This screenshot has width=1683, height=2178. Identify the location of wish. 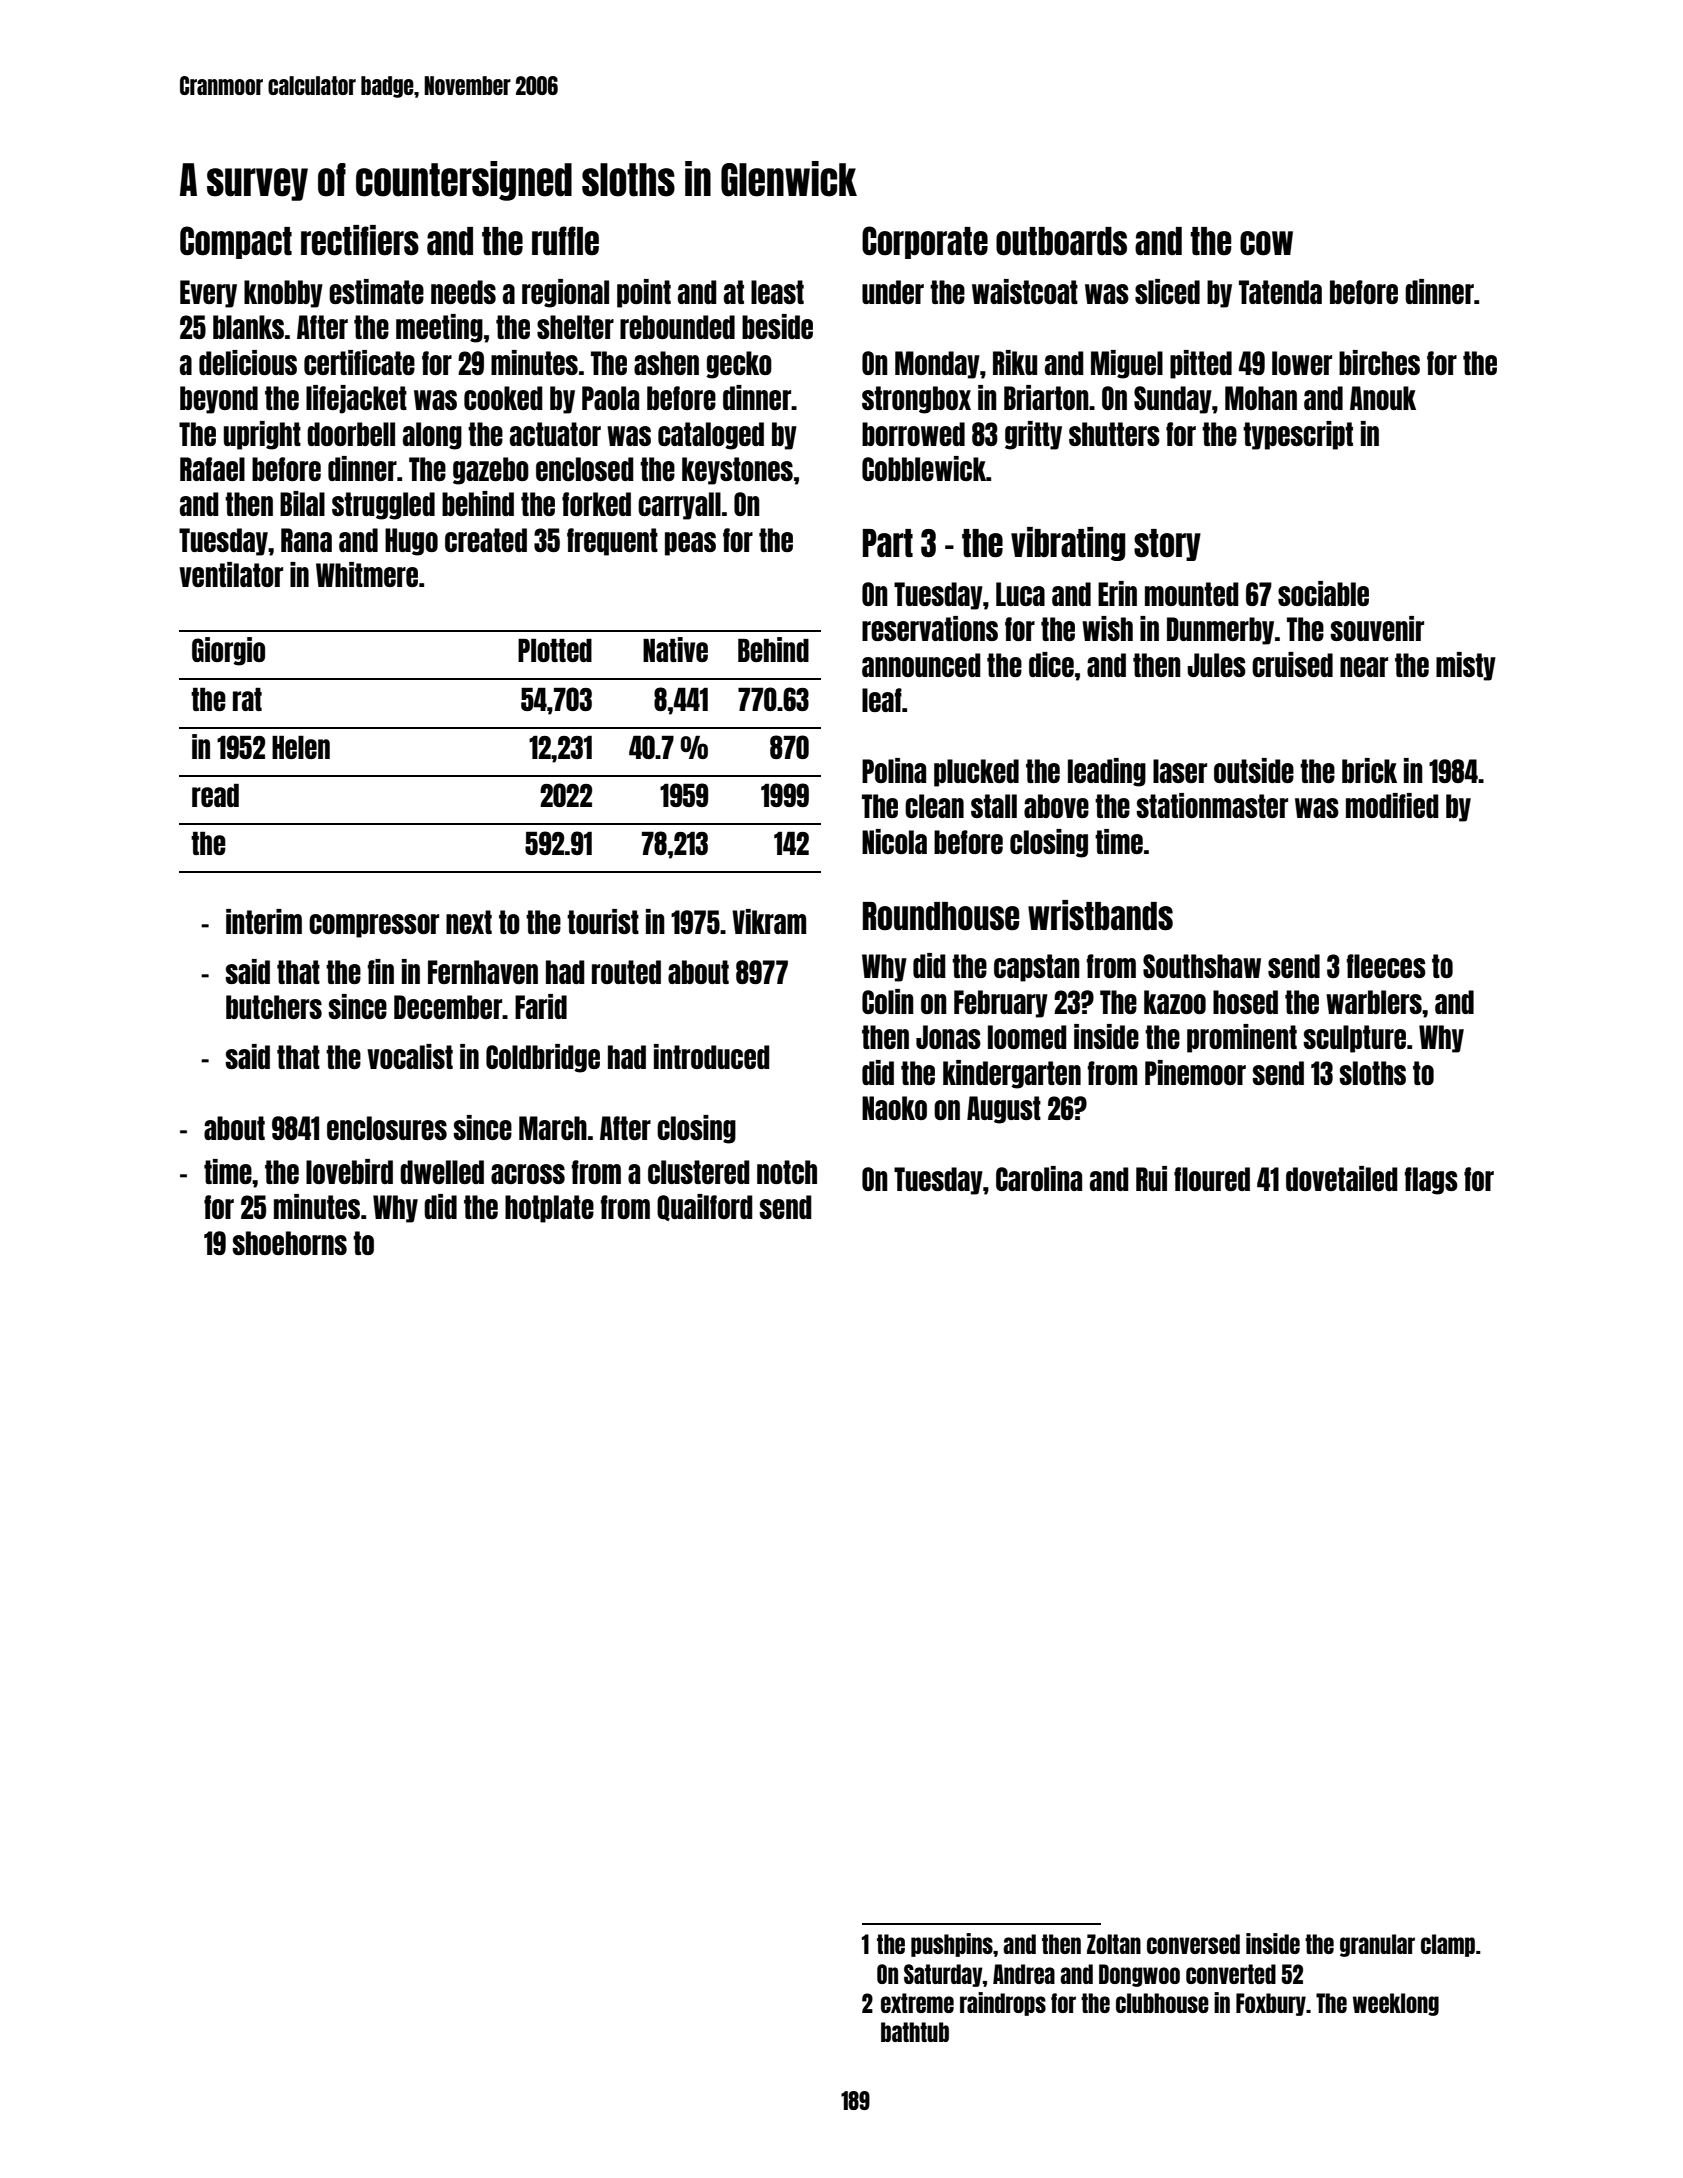
(1107, 628).
